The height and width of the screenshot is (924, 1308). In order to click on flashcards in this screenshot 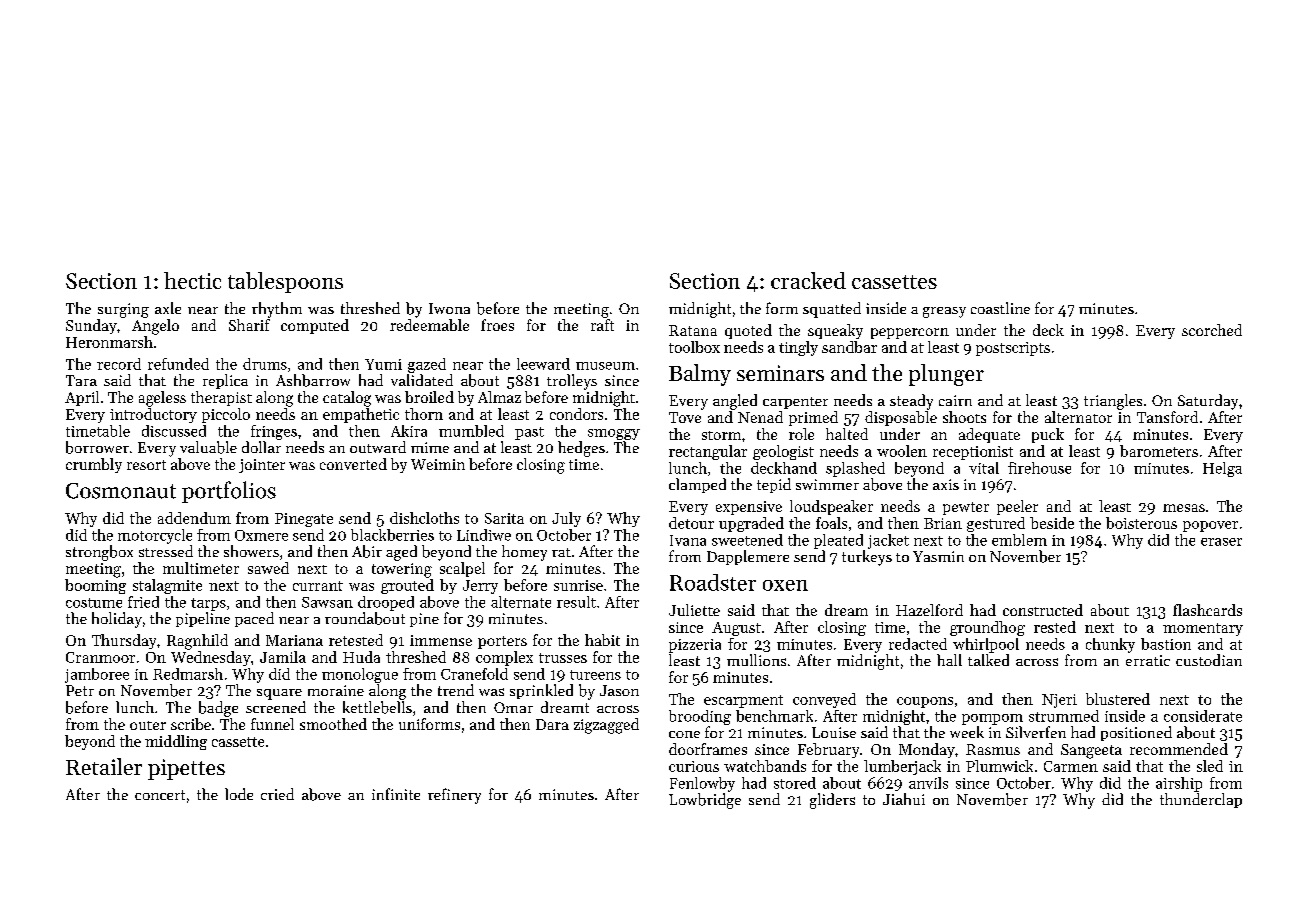, I will do `click(1207, 610)`.
